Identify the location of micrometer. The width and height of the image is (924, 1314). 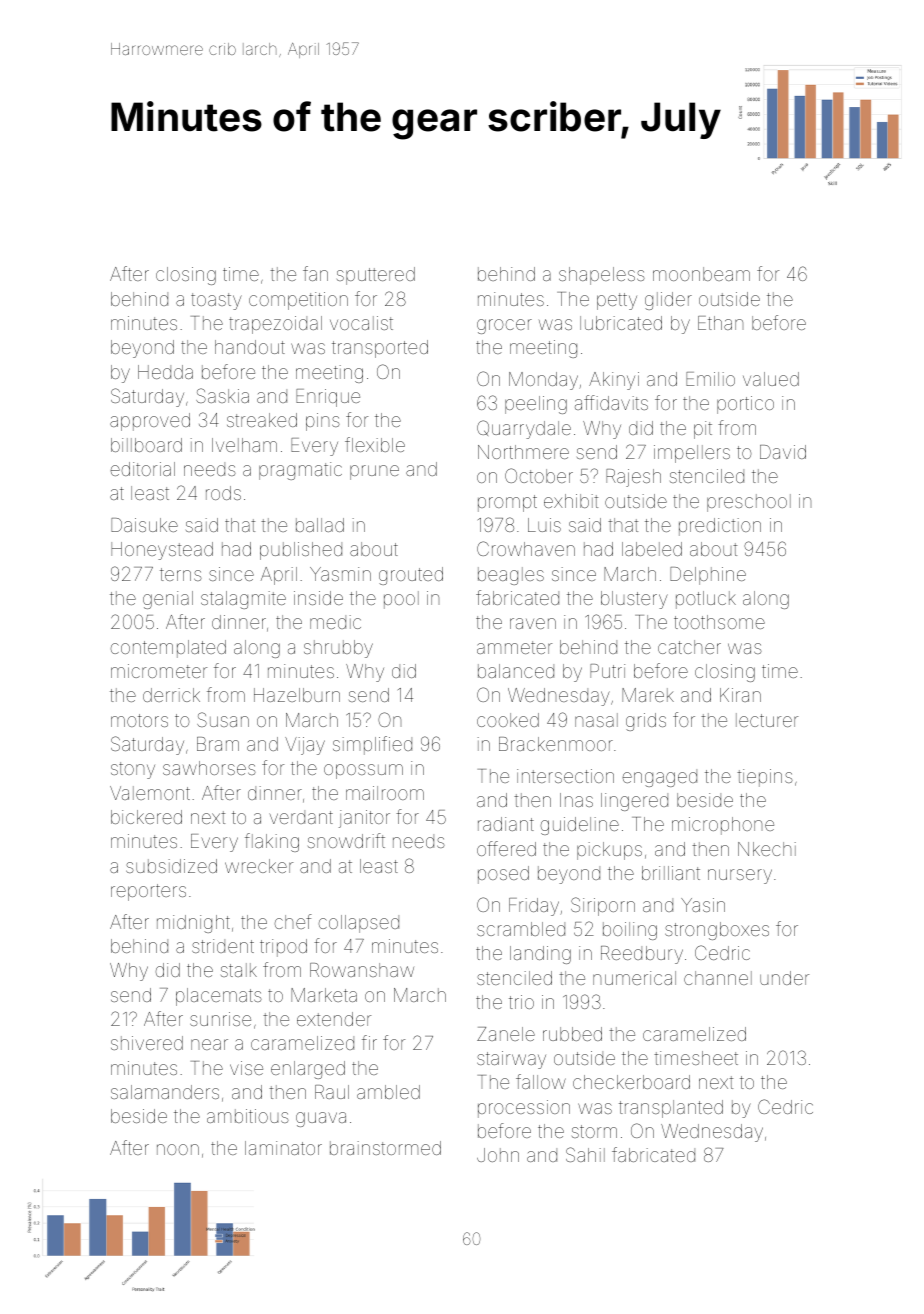
(159, 671).
